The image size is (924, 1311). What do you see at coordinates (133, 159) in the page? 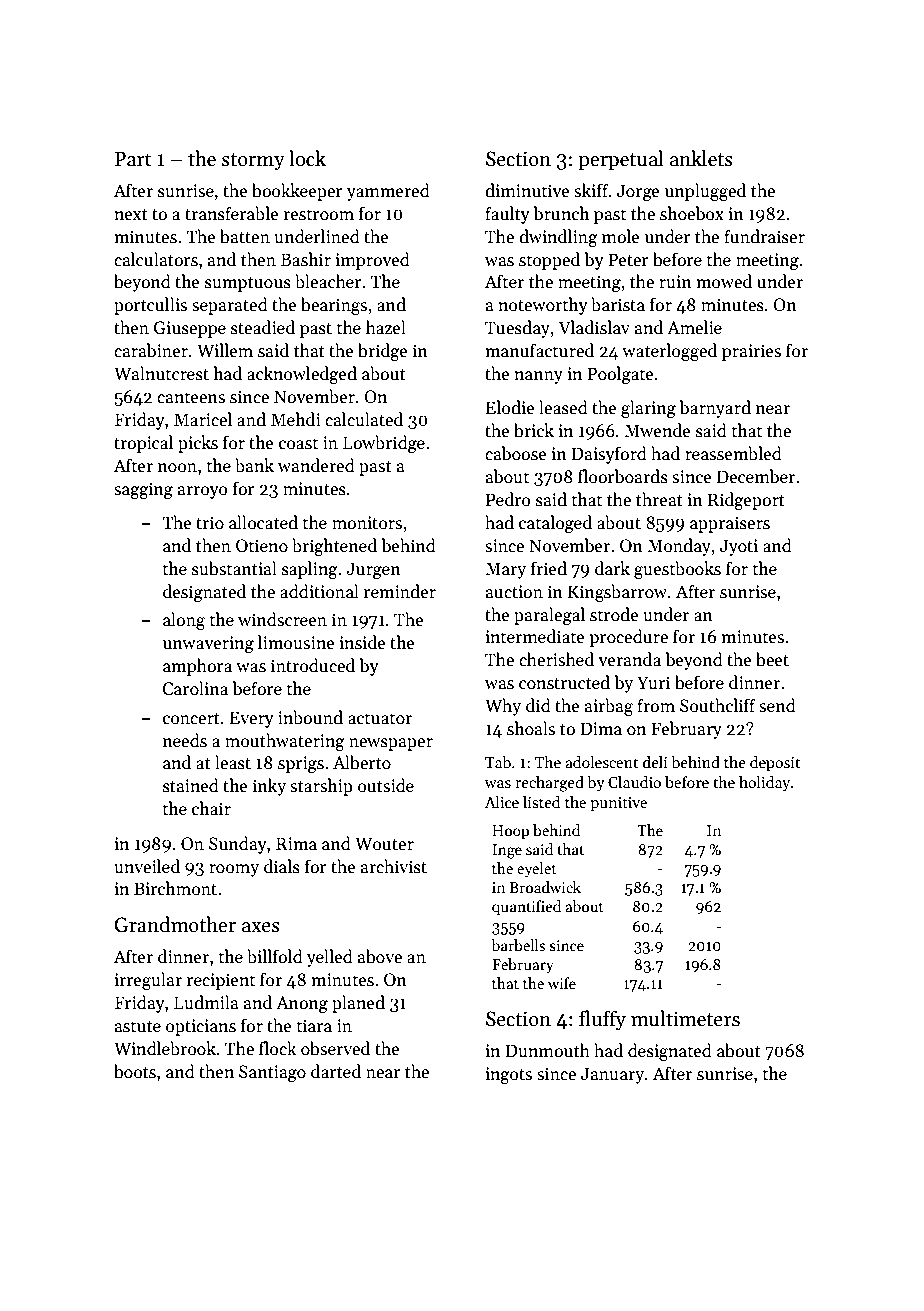
I see `Part` at bounding box center [133, 159].
